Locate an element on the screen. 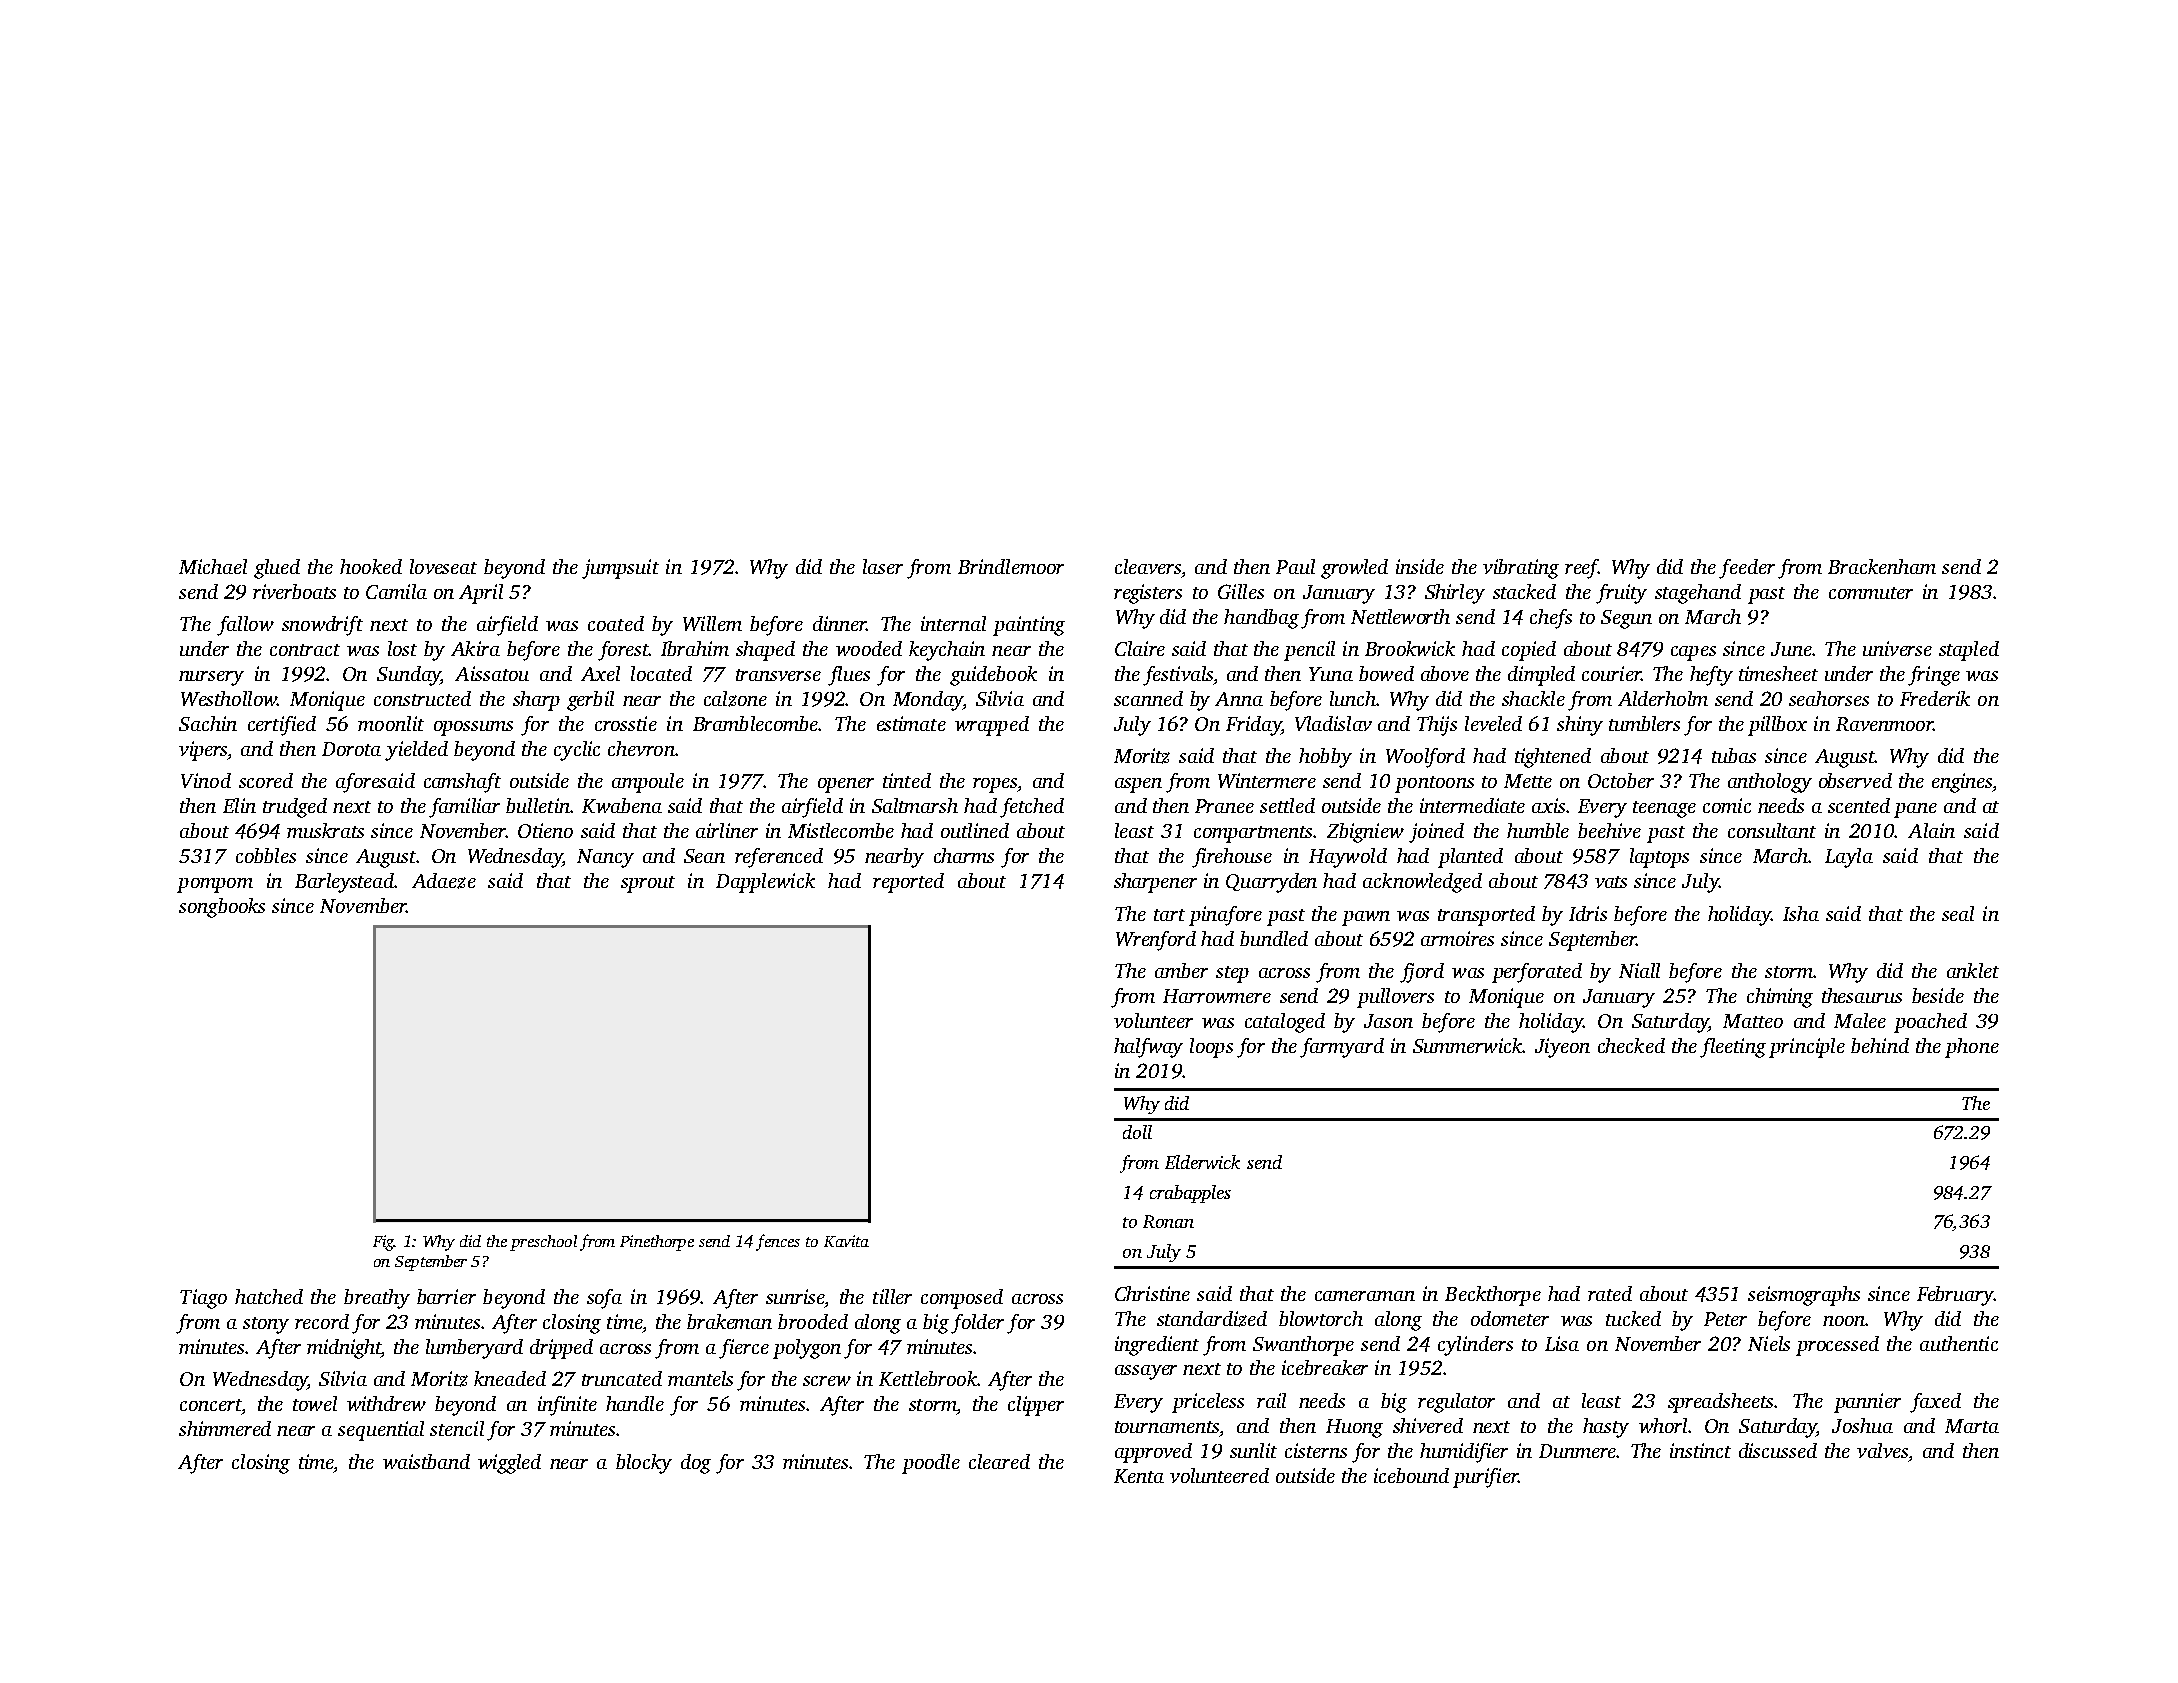 Image resolution: width=2178 pixels, height=1683 pixels. engines is located at coordinates (1962, 783).
